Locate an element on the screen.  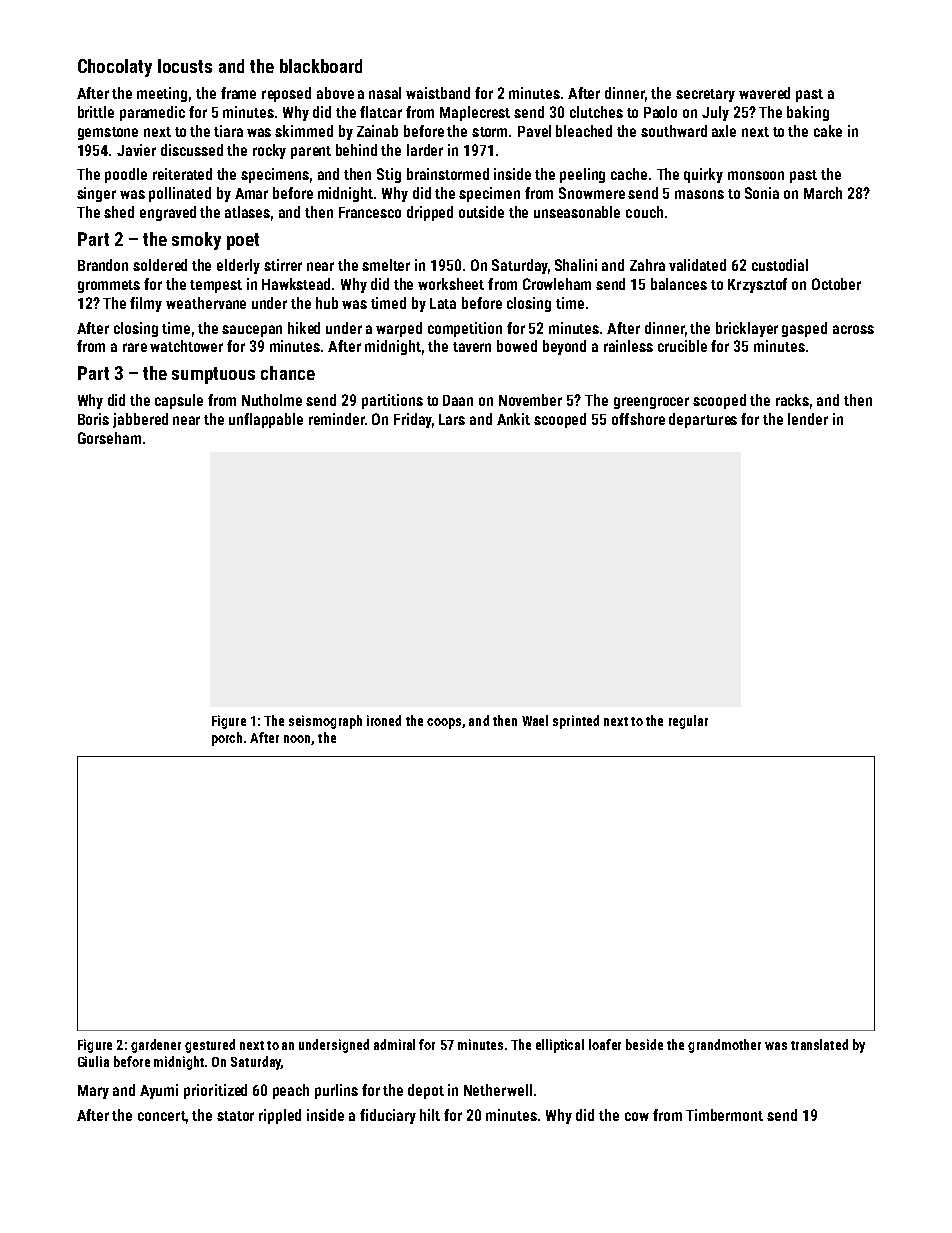
Chocolaty is located at coordinates (115, 68).
